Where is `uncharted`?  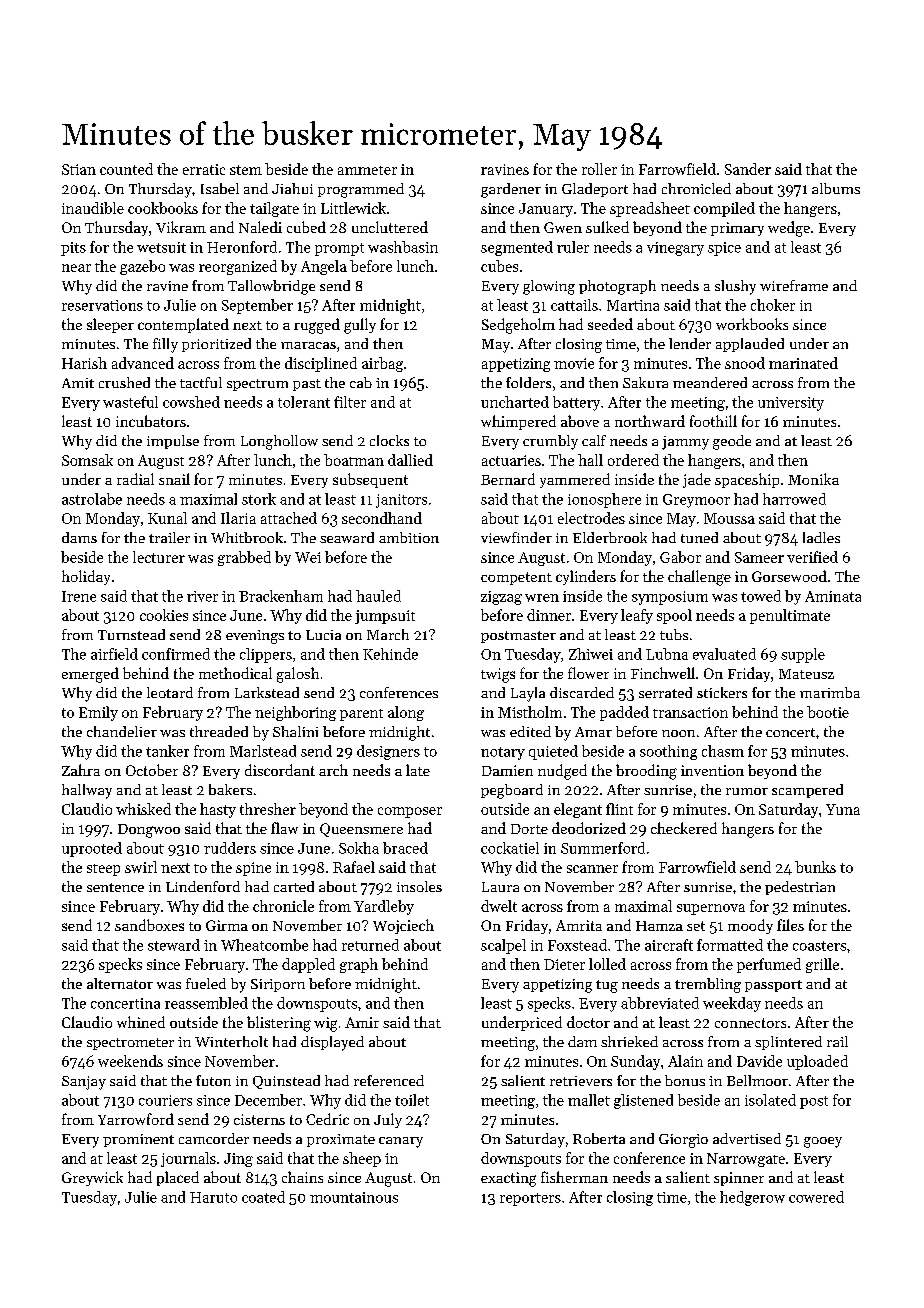 uncharted is located at coordinates (515, 402).
